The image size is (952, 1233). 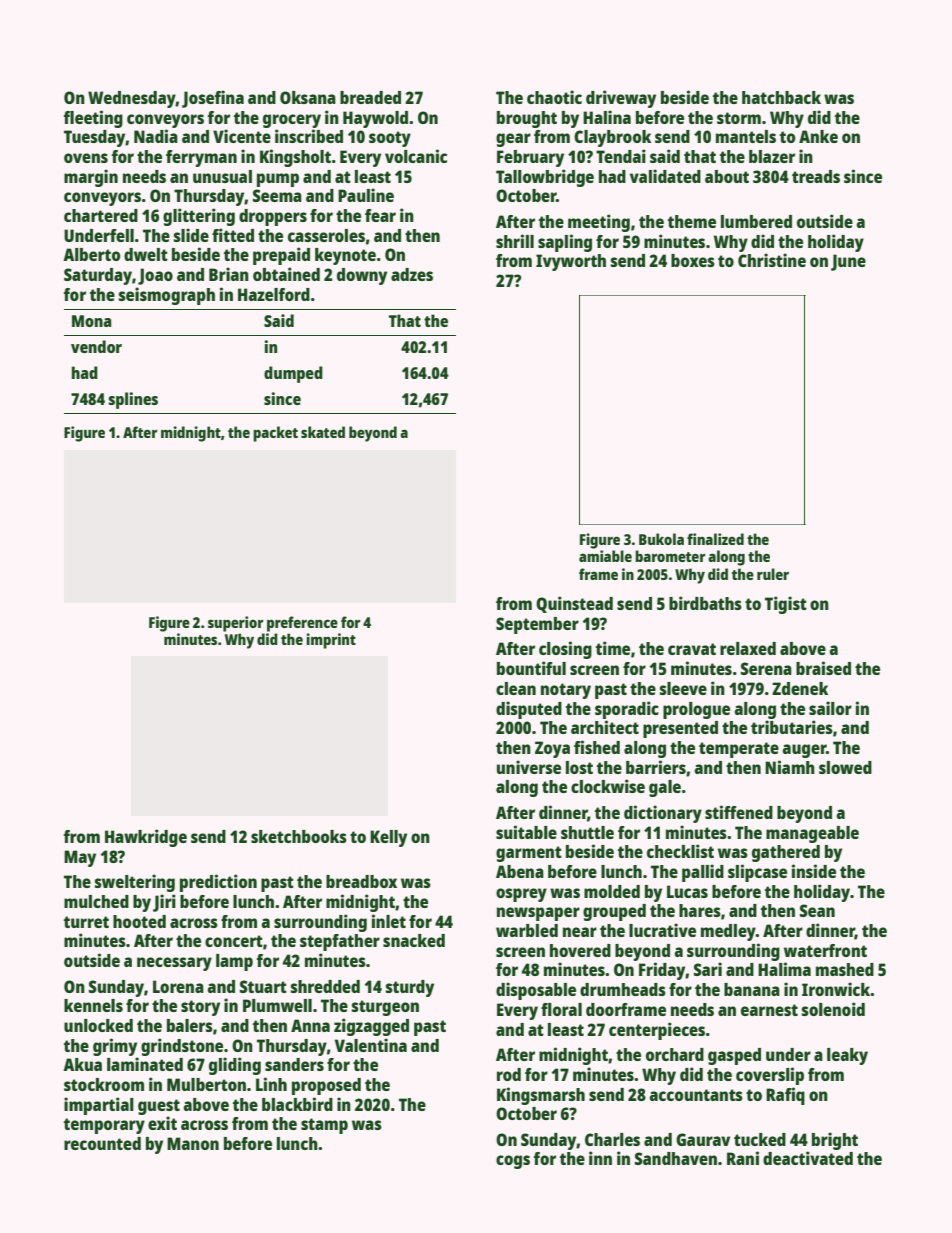 What do you see at coordinates (80, 858) in the screenshot?
I see `May` at bounding box center [80, 858].
